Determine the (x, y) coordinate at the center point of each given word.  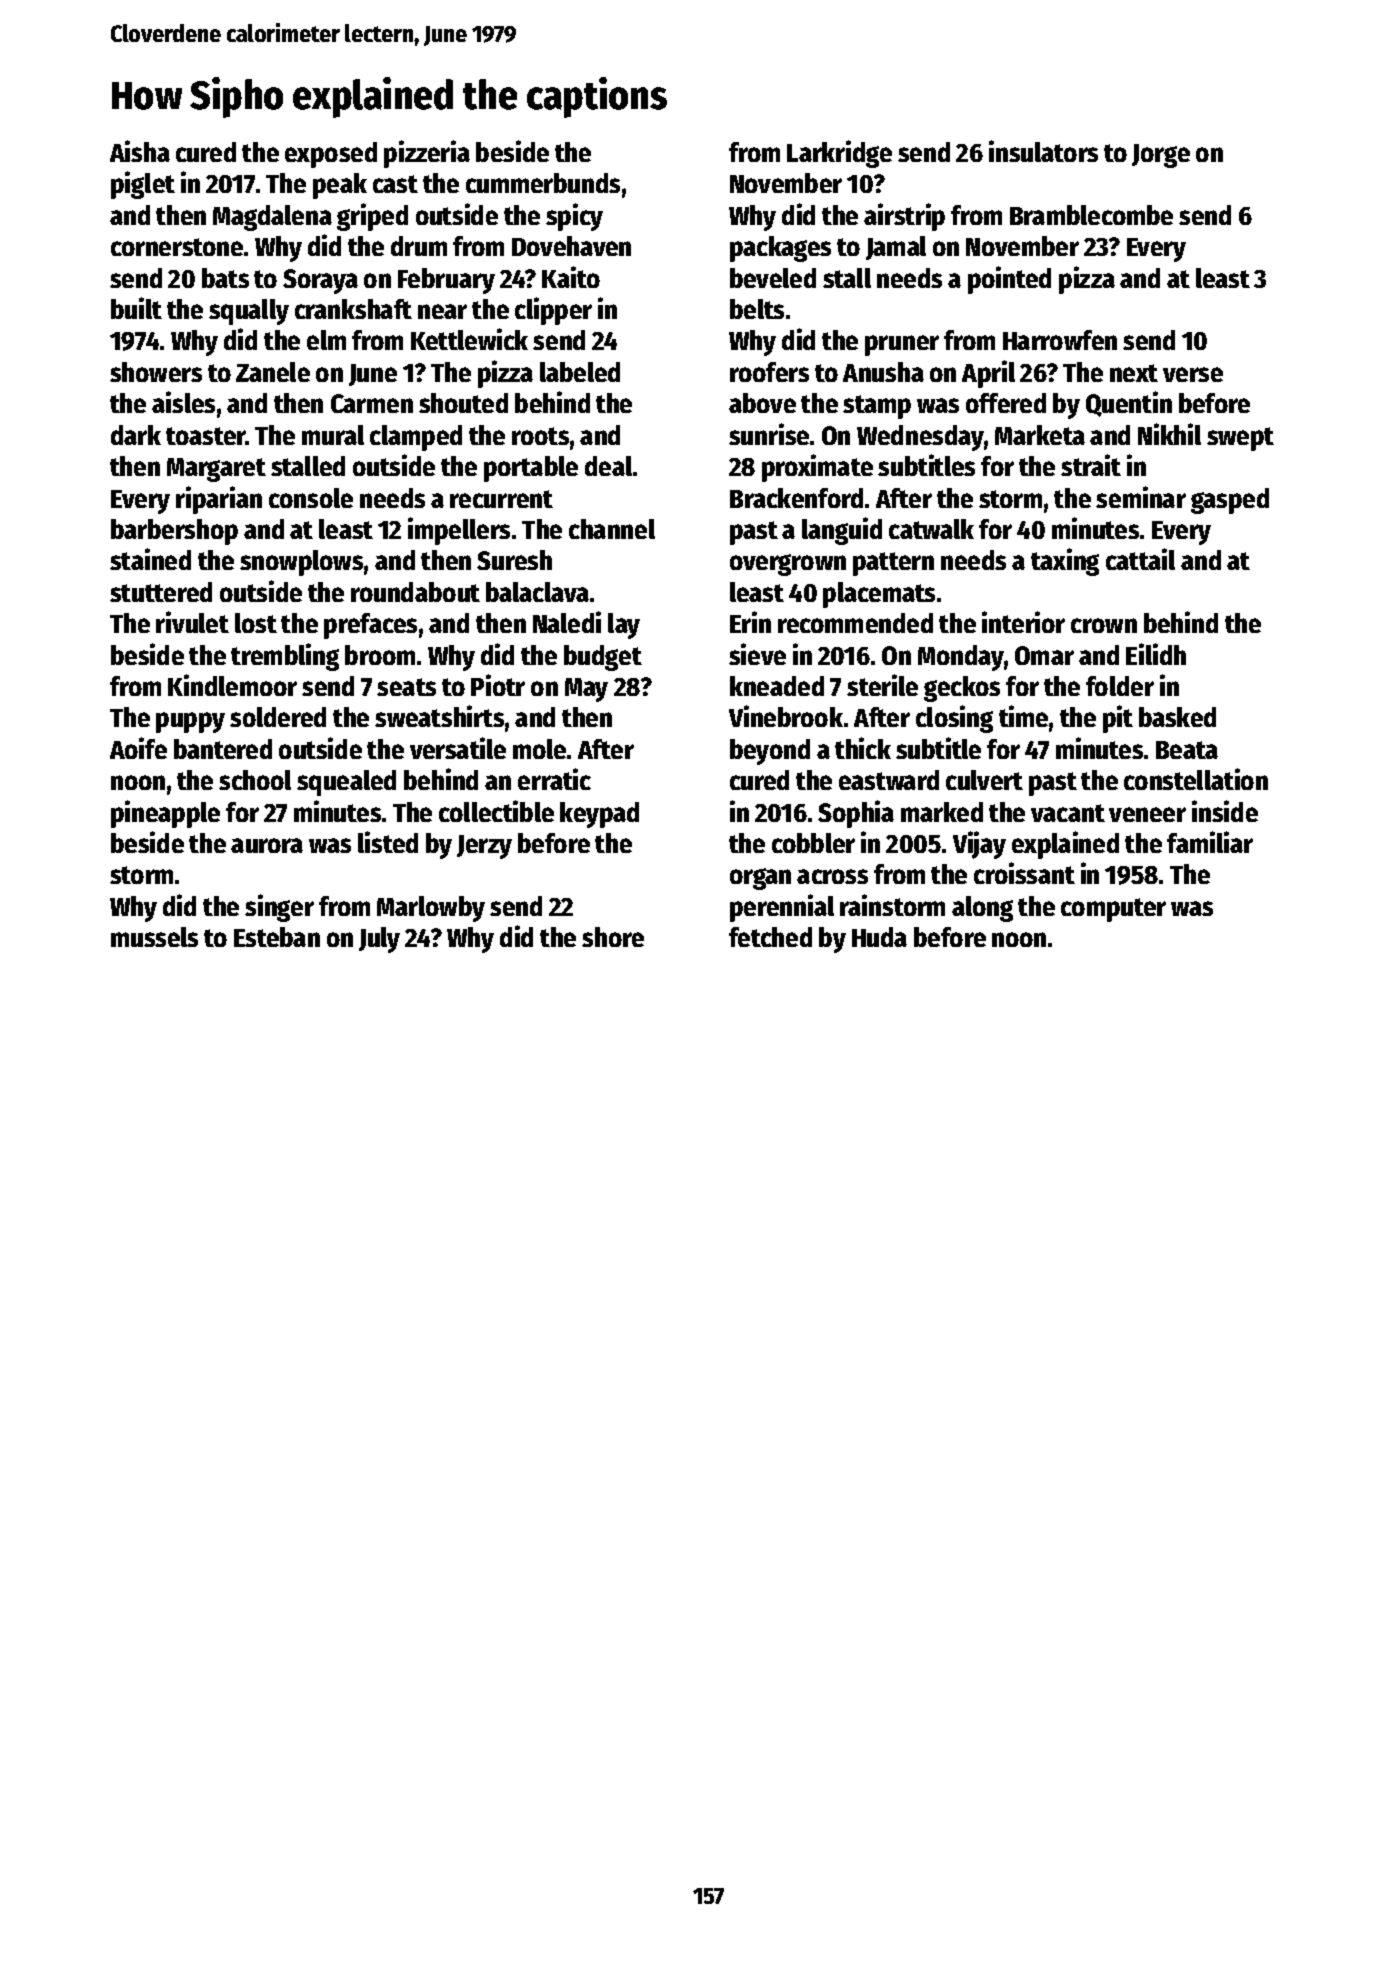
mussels (154, 937)
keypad (599, 815)
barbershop (174, 532)
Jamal (896, 248)
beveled (773, 278)
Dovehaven (571, 246)
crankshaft (353, 309)
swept (1240, 439)
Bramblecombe (1091, 215)
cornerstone (177, 247)
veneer (1147, 814)
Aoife (138, 748)
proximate (817, 468)
